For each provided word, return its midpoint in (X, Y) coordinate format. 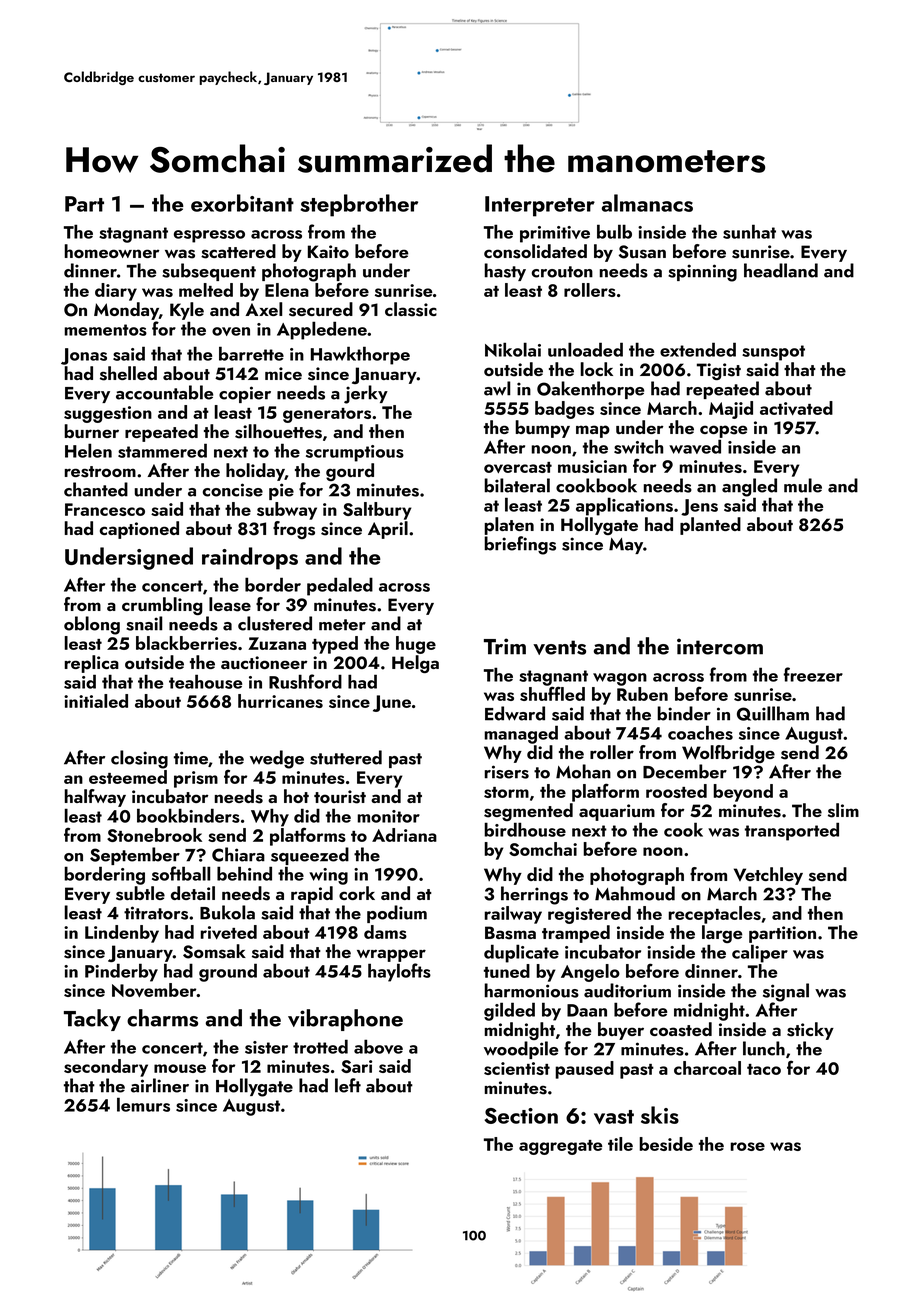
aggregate (561, 1147)
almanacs (647, 203)
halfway (95, 798)
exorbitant (242, 203)
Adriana (404, 835)
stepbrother (359, 205)
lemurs (143, 1104)
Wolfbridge (728, 754)
